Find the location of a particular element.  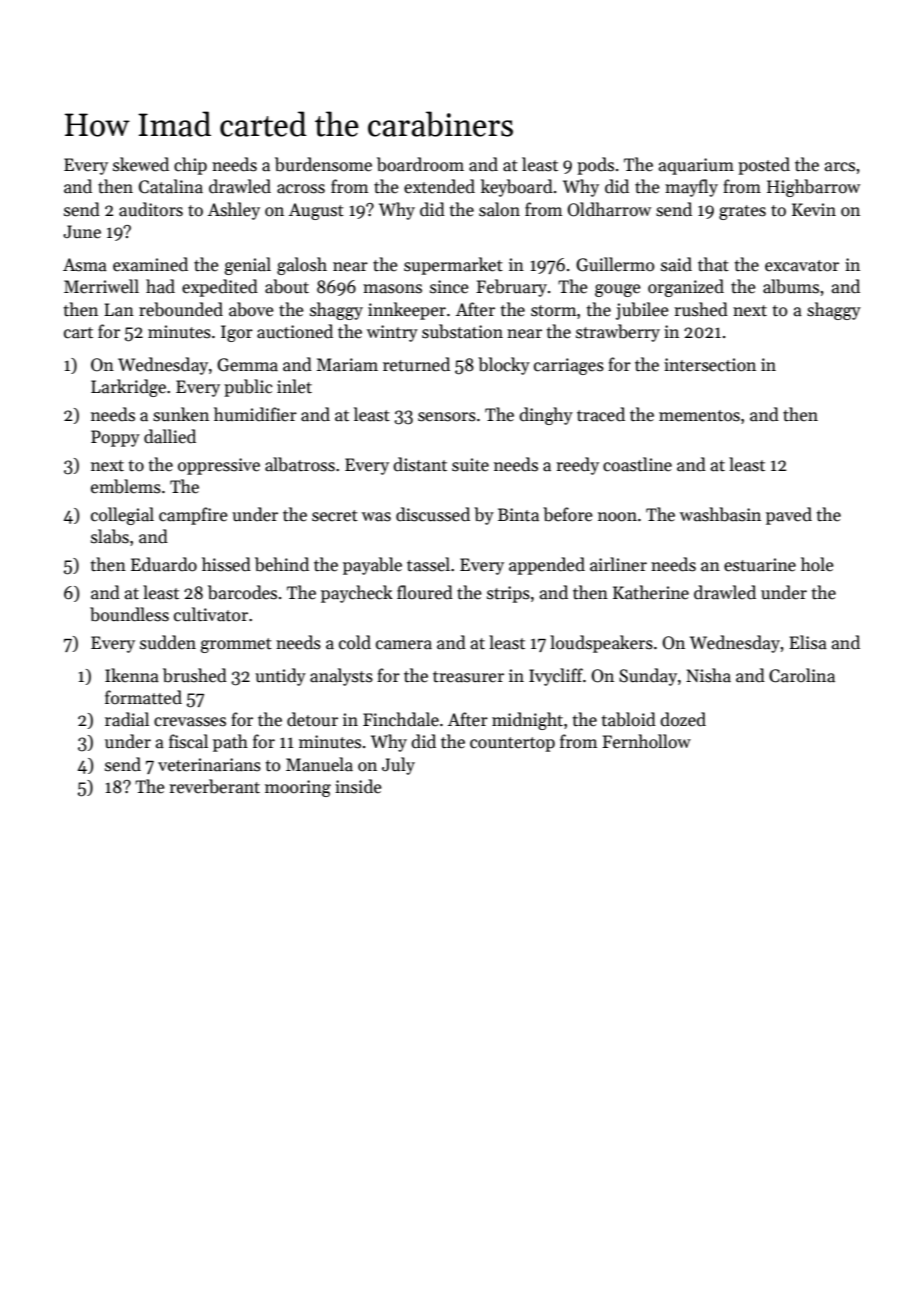

Fernhollow is located at coordinates (646, 741).
